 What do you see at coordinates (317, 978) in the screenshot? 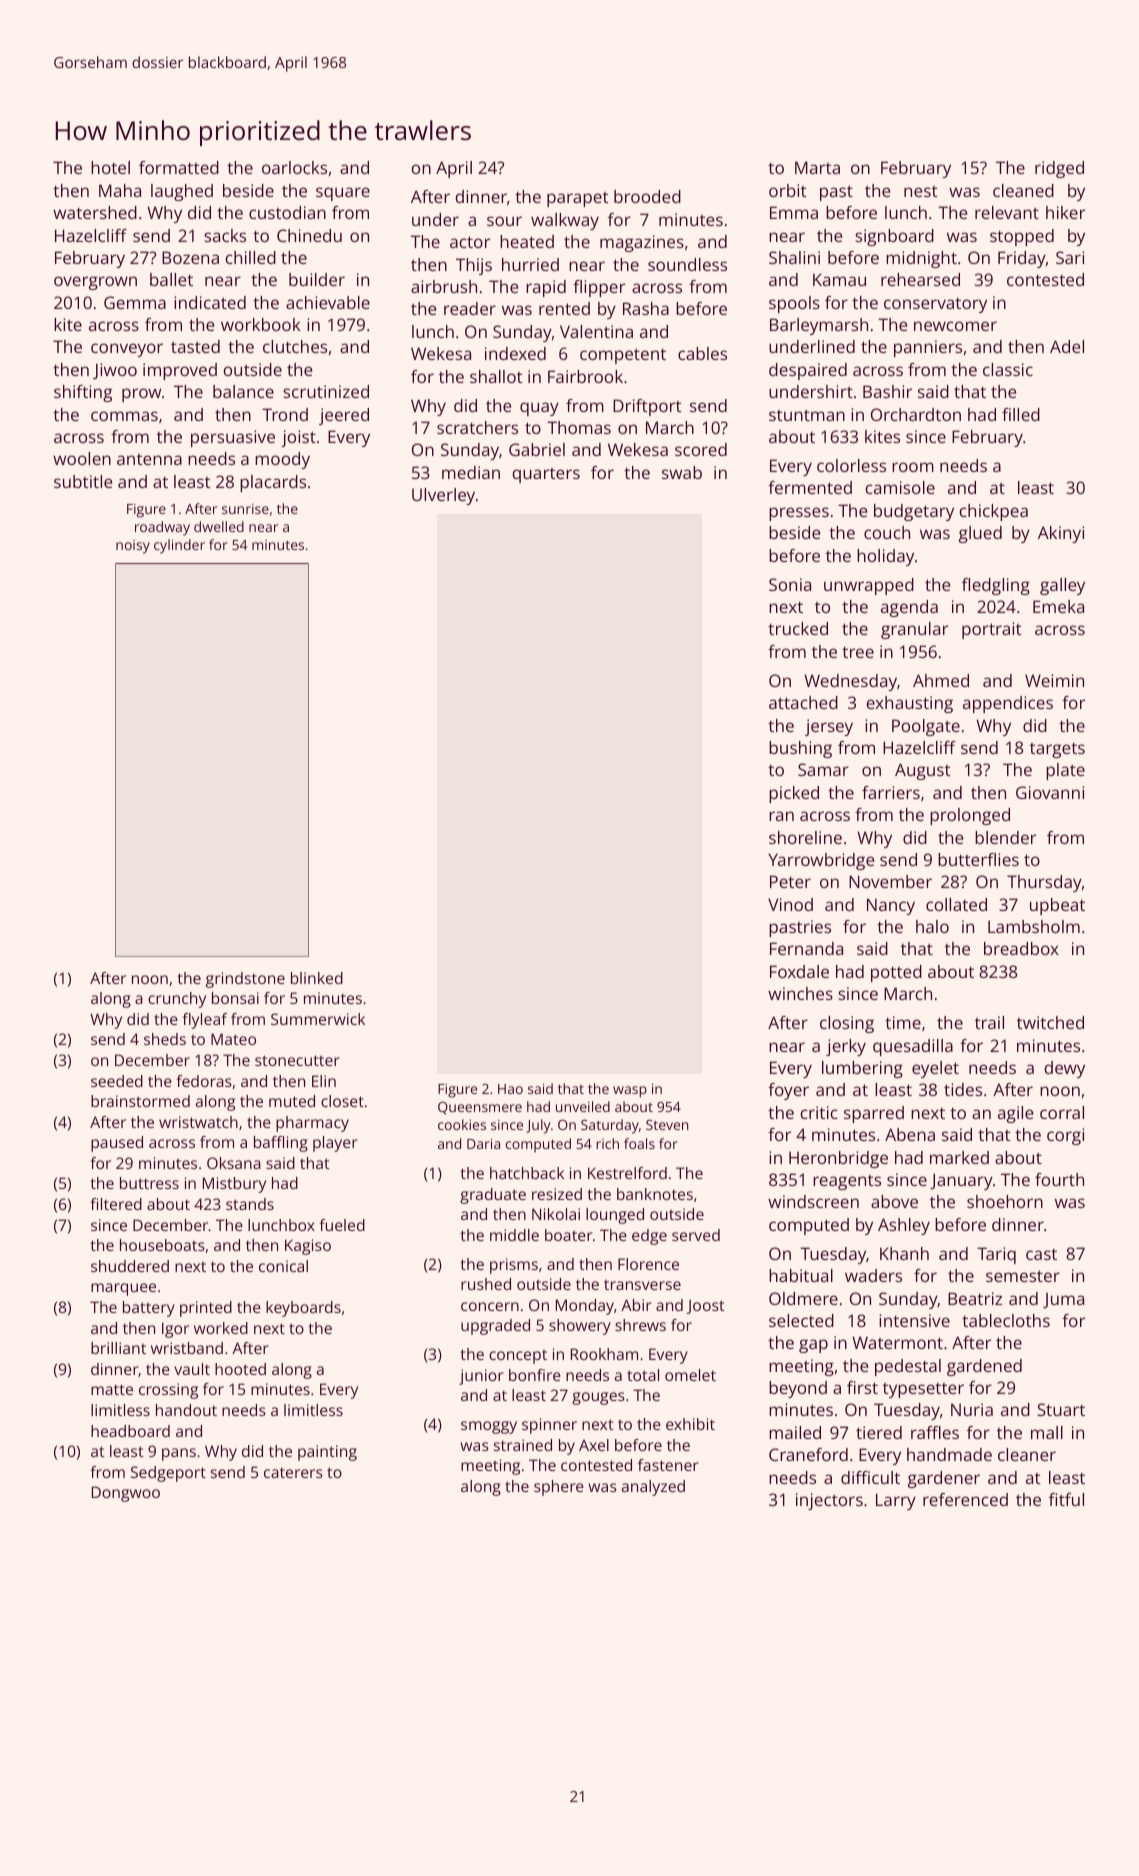
I see `blinked` at bounding box center [317, 978].
